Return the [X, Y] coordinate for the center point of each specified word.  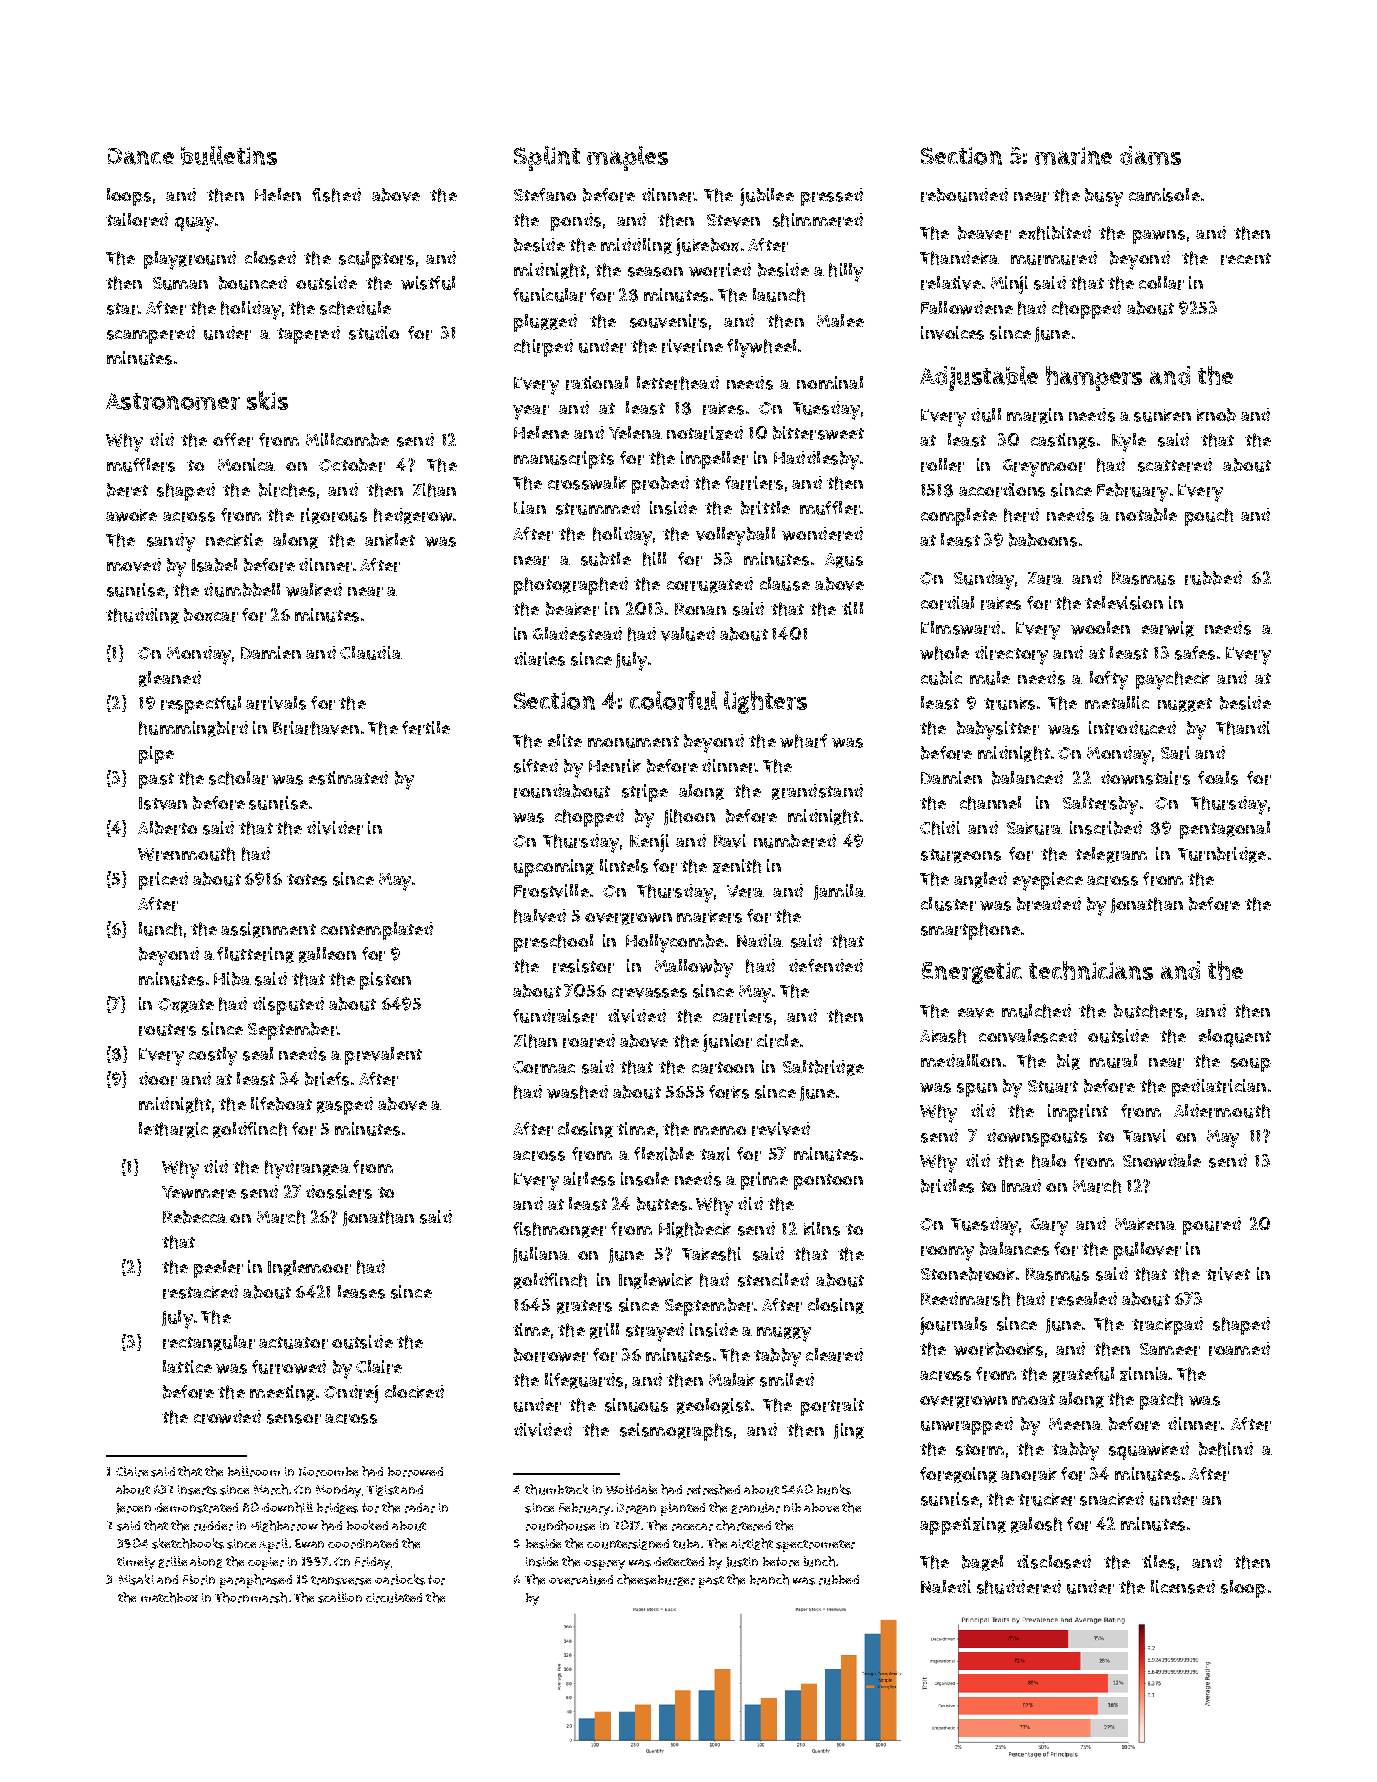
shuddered [1019, 1587]
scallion [340, 1597]
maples [627, 158]
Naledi [946, 1586]
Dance [141, 156]
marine [1073, 156]
